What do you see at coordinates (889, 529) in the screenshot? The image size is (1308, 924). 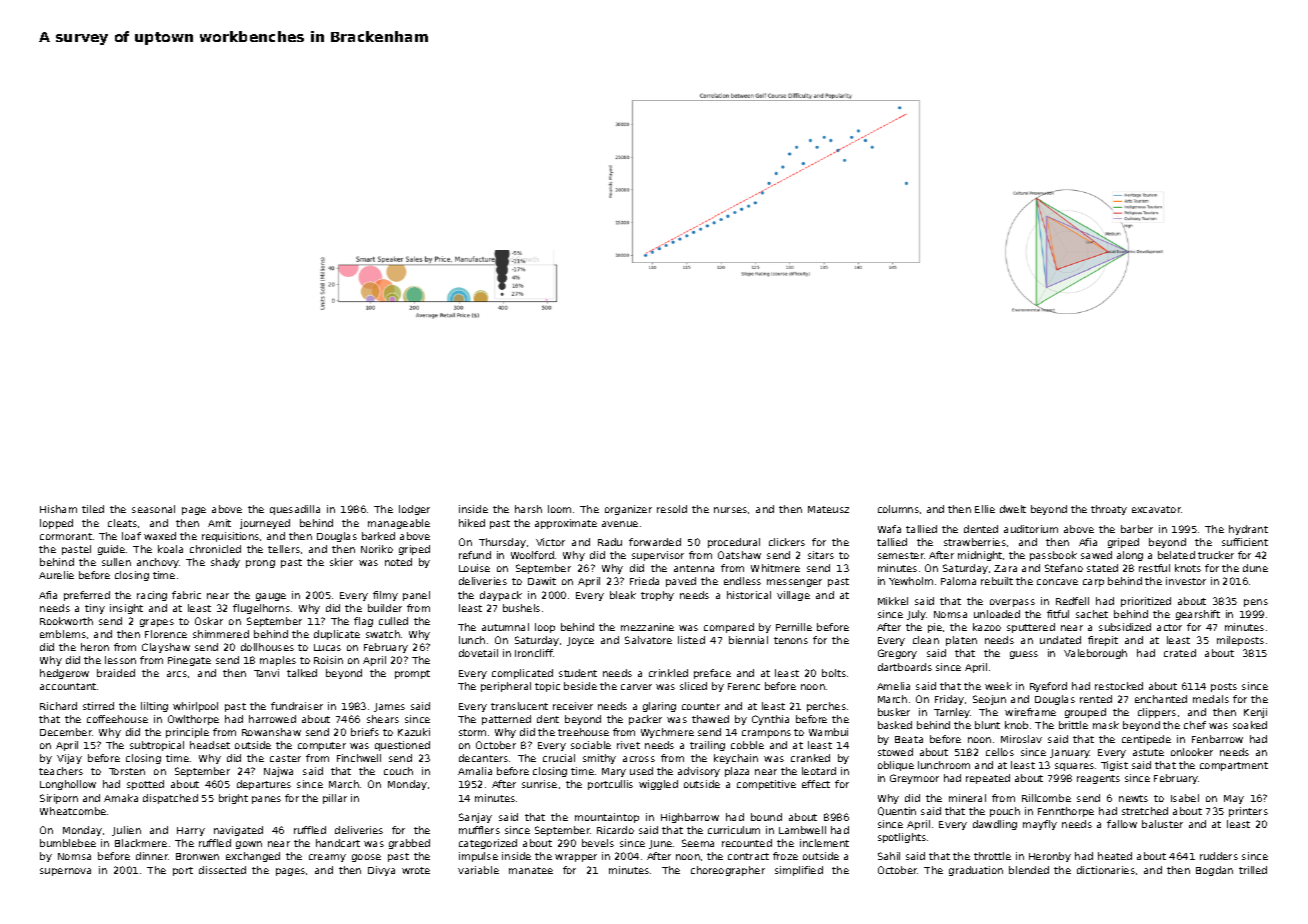 I see `Wafa` at bounding box center [889, 529].
